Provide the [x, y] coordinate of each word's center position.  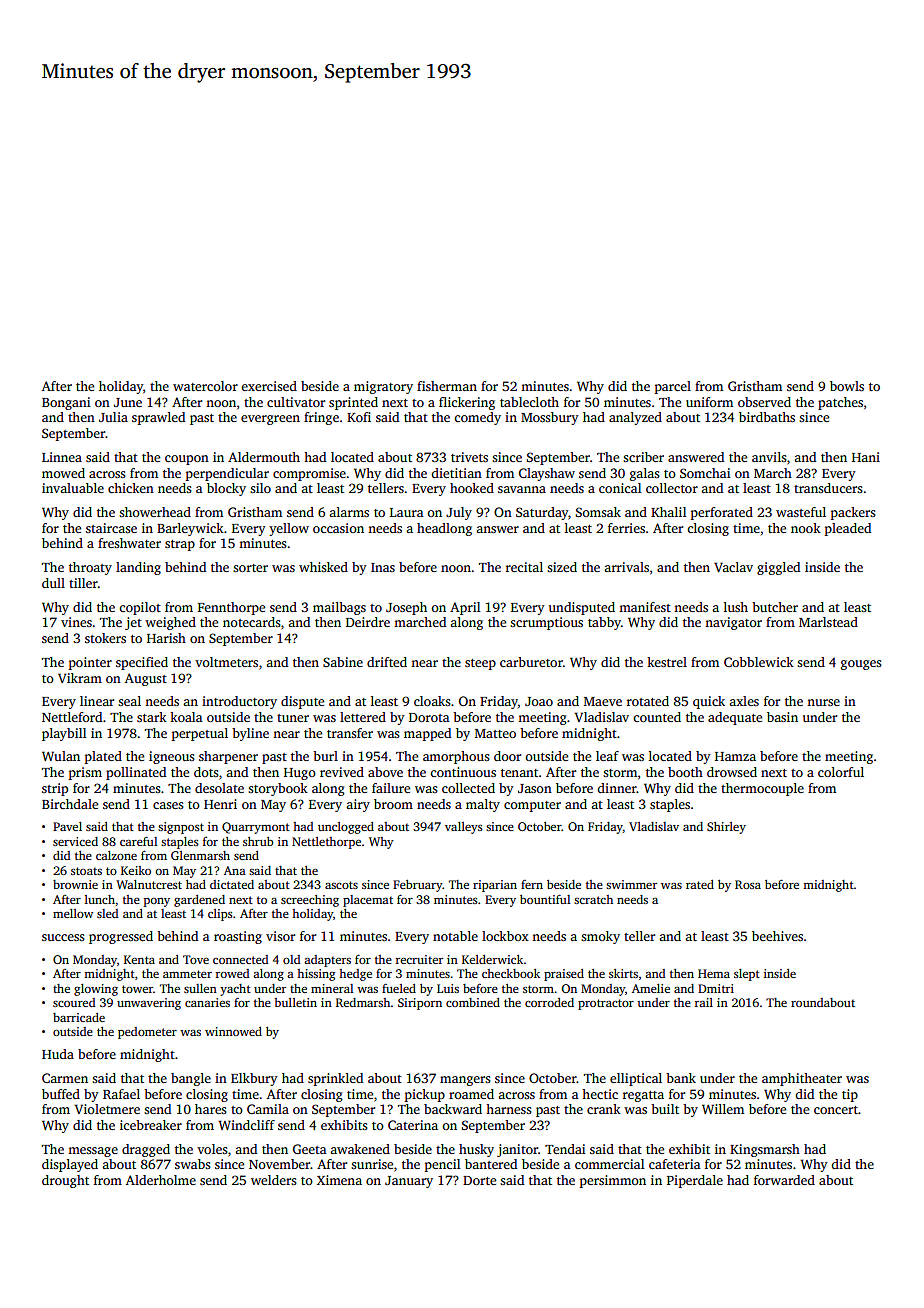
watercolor [205, 386]
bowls [847, 386]
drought [65, 1181]
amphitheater [802, 1079]
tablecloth [529, 402]
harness [509, 1109]
